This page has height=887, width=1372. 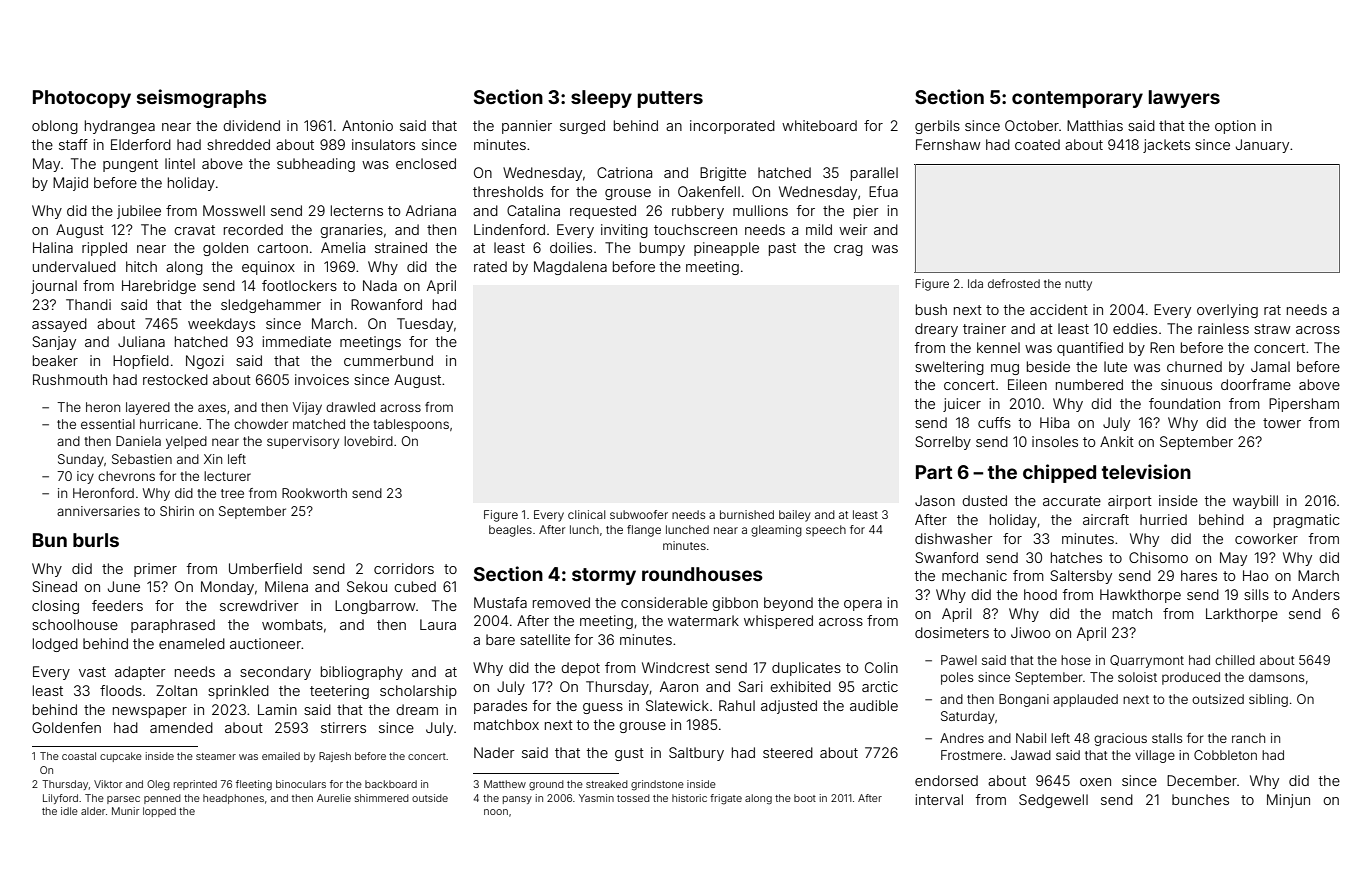 What do you see at coordinates (202, 98) in the page?
I see `seismographs` at bounding box center [202, 98].
